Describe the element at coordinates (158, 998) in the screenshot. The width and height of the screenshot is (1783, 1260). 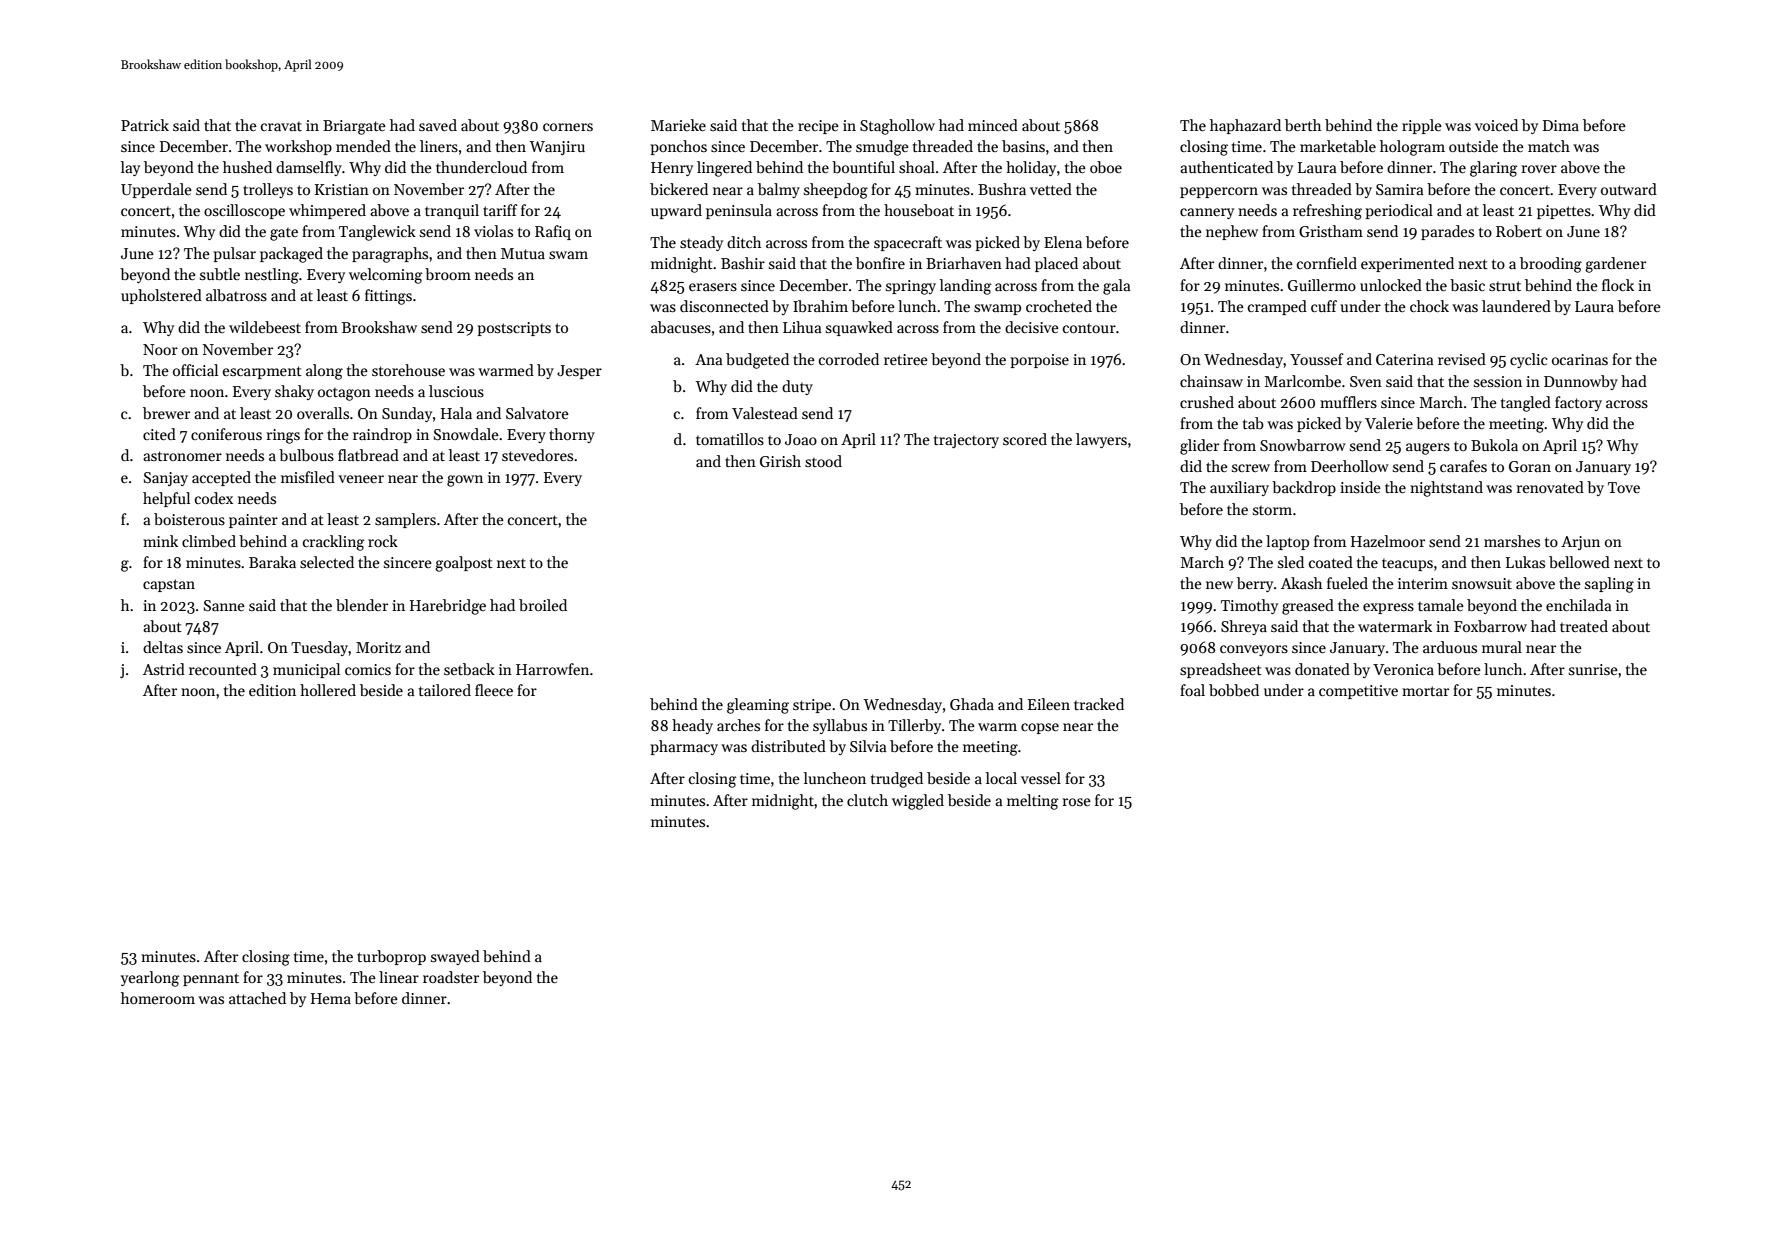
I see `homeroom` at that location.
